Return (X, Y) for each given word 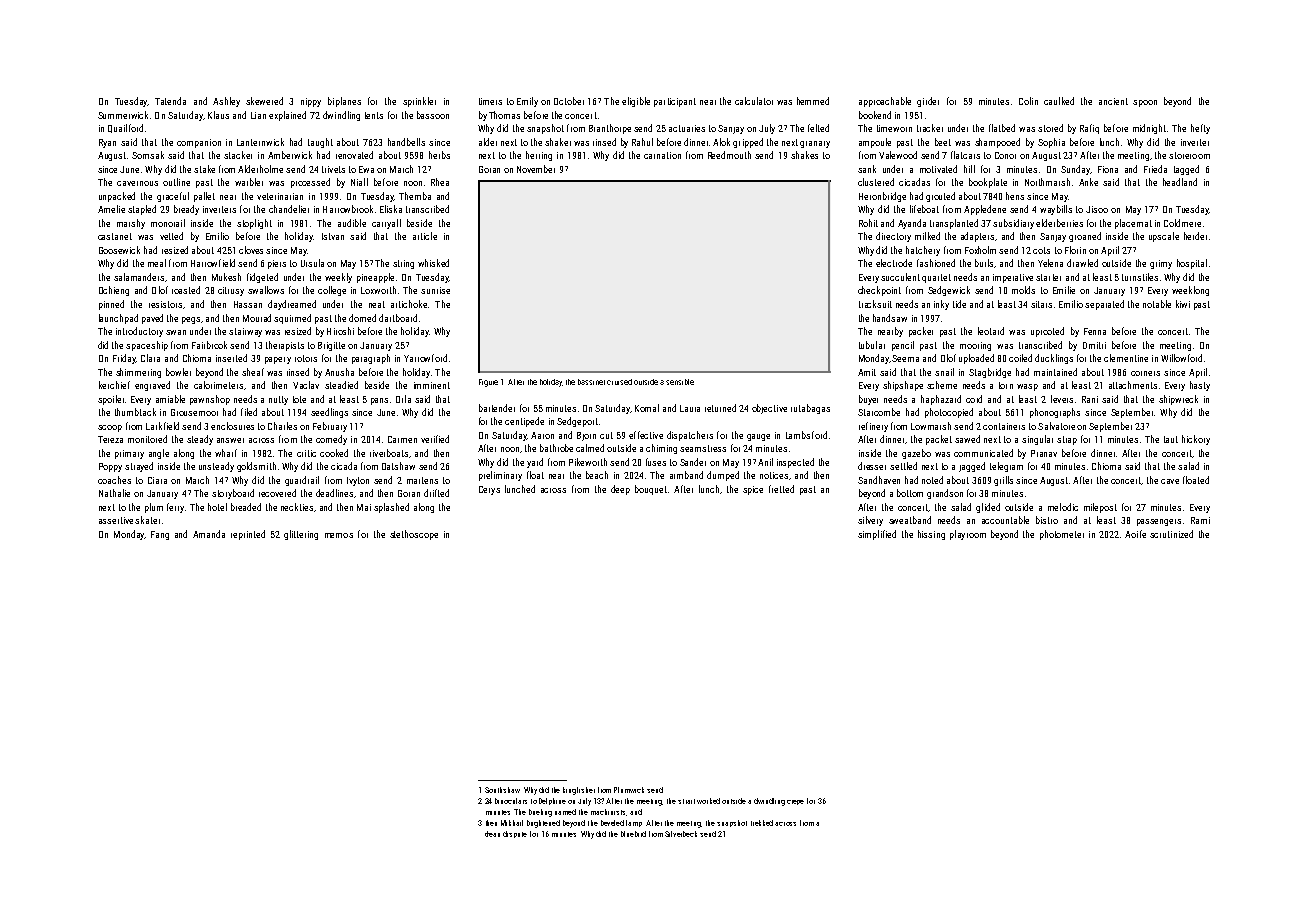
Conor (1005, 155)
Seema (905, 358)
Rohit (868, 223)
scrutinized (1171, 534)
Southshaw (502, 790)
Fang (160, 535)
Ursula (312, 263)
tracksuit (875, 304)
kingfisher (579, 791)
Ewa (366, 169)
